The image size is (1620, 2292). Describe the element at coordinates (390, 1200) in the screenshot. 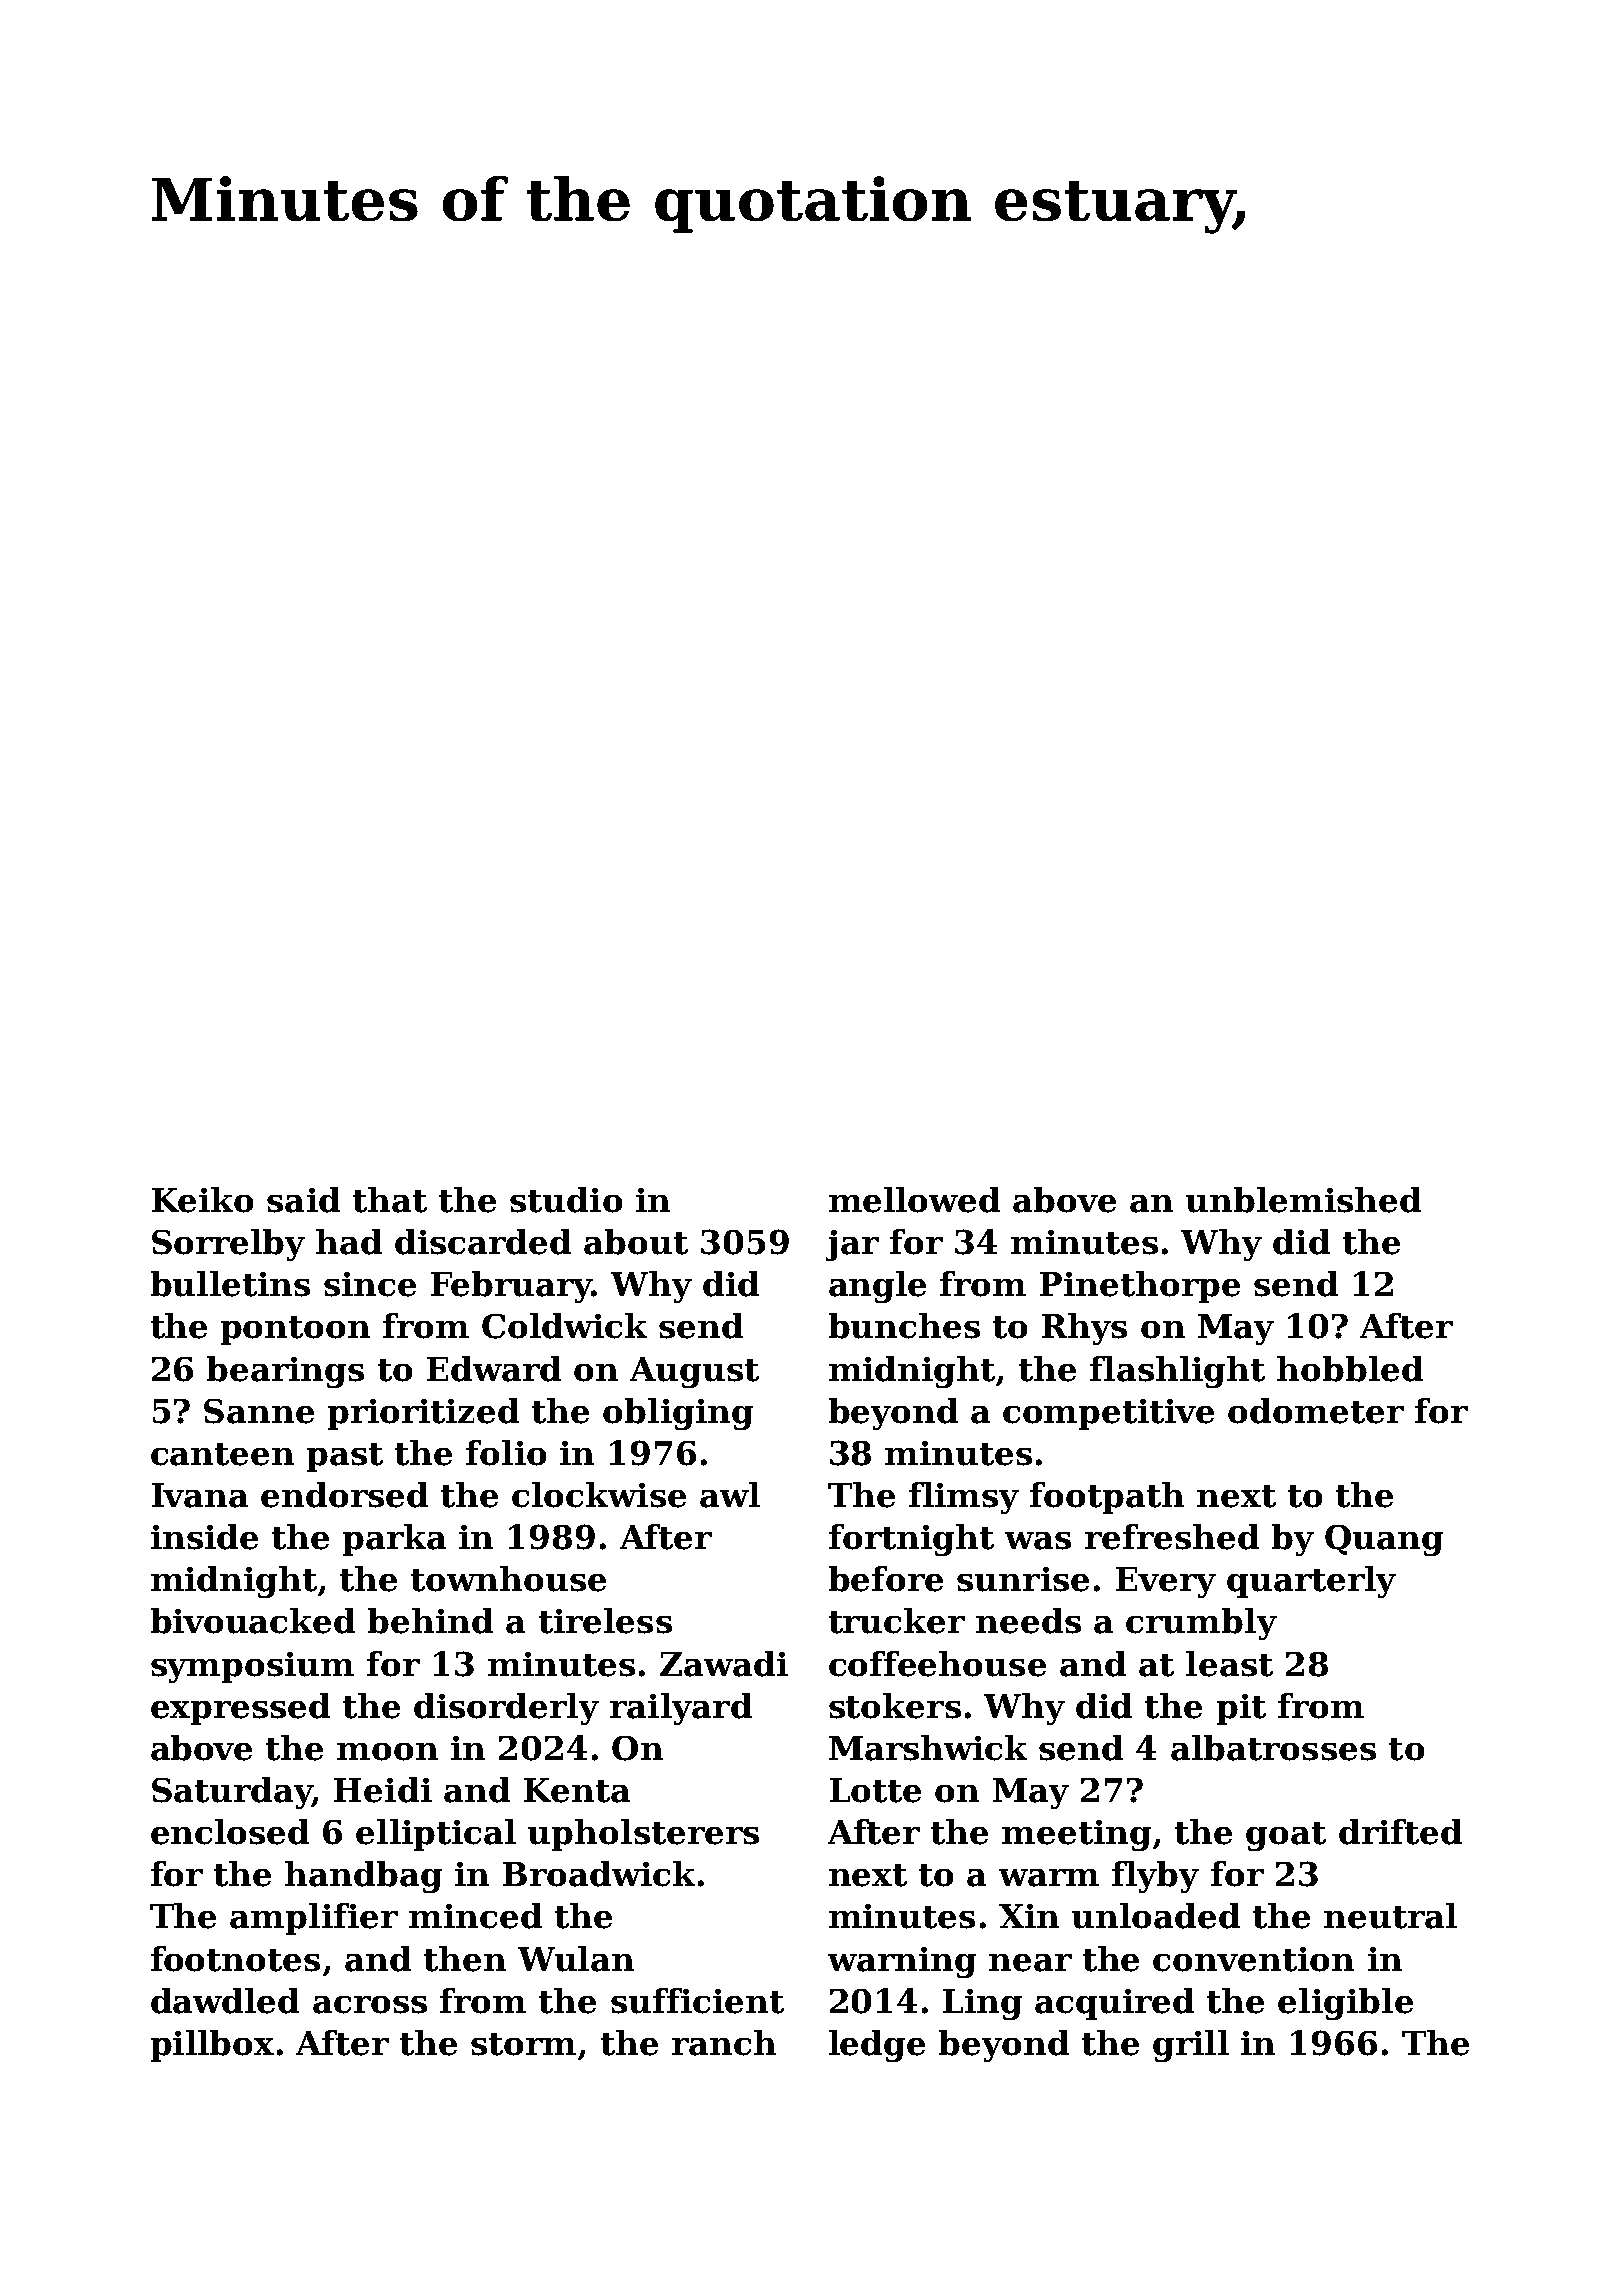

I see `that` at that location.
